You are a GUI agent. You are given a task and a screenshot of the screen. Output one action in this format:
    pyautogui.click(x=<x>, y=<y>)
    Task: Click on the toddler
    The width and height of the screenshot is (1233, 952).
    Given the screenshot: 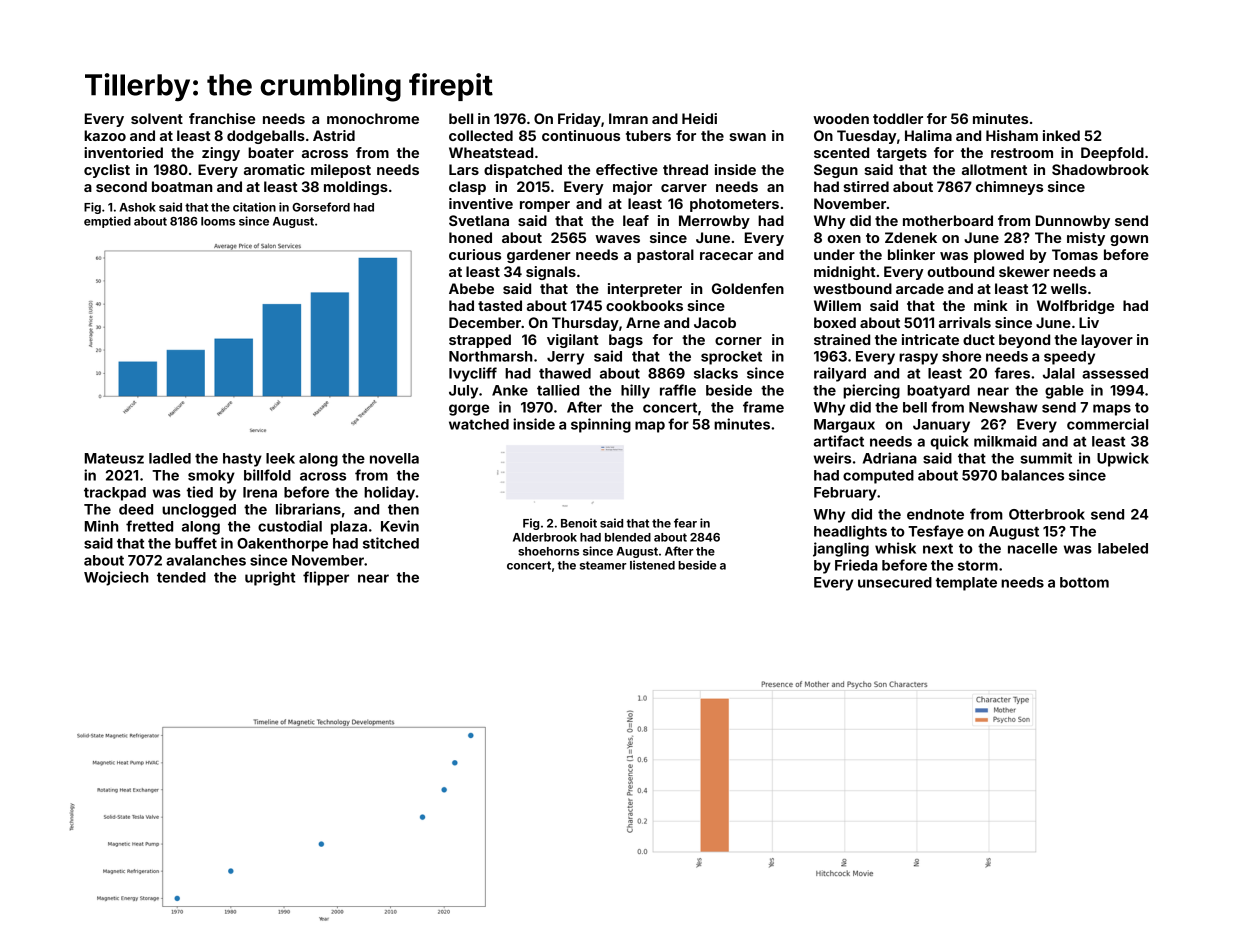 What is the action you would take?
    pyautogui.click(x=898, y=118)
